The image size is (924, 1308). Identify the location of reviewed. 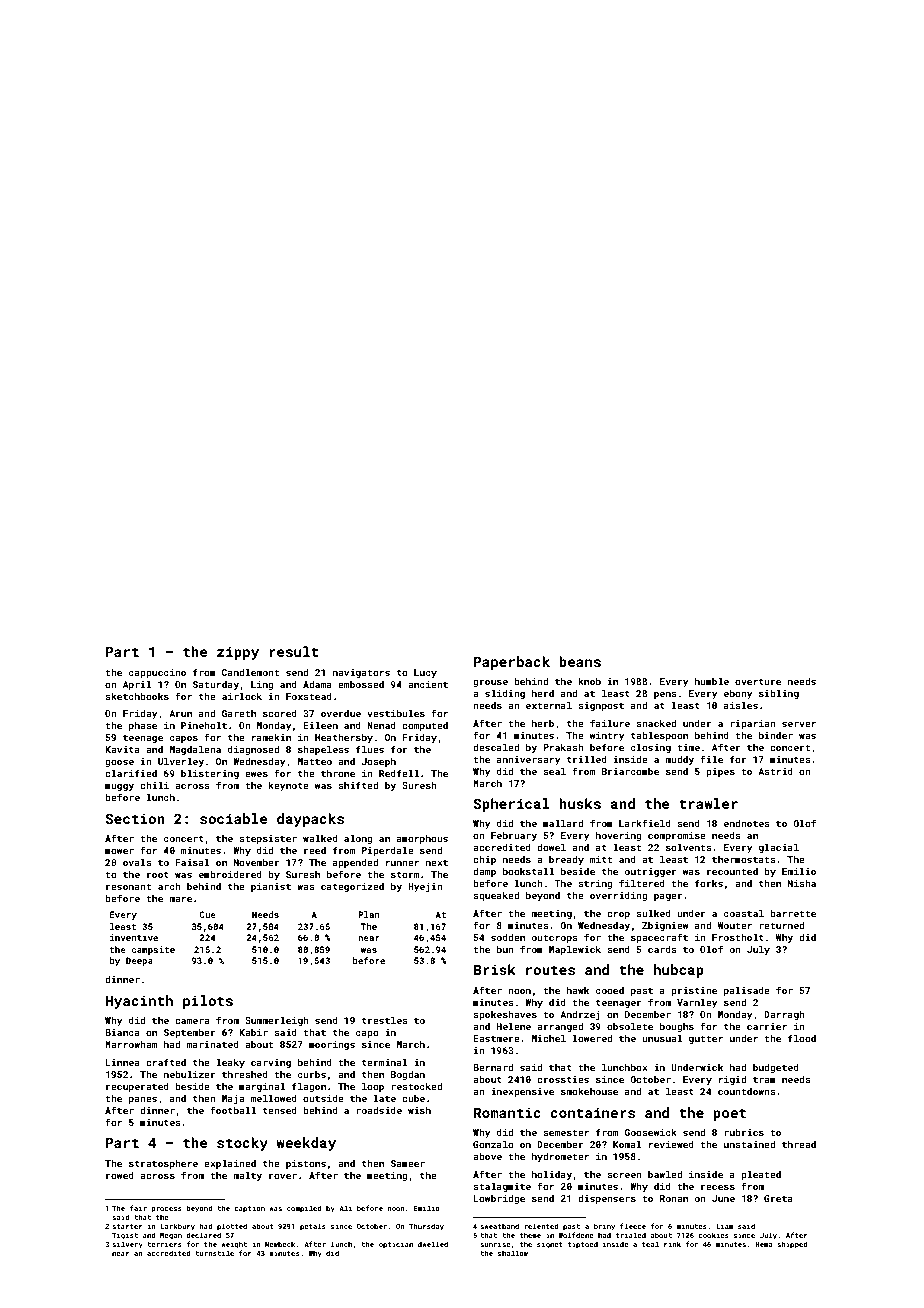
(671, 1144).
